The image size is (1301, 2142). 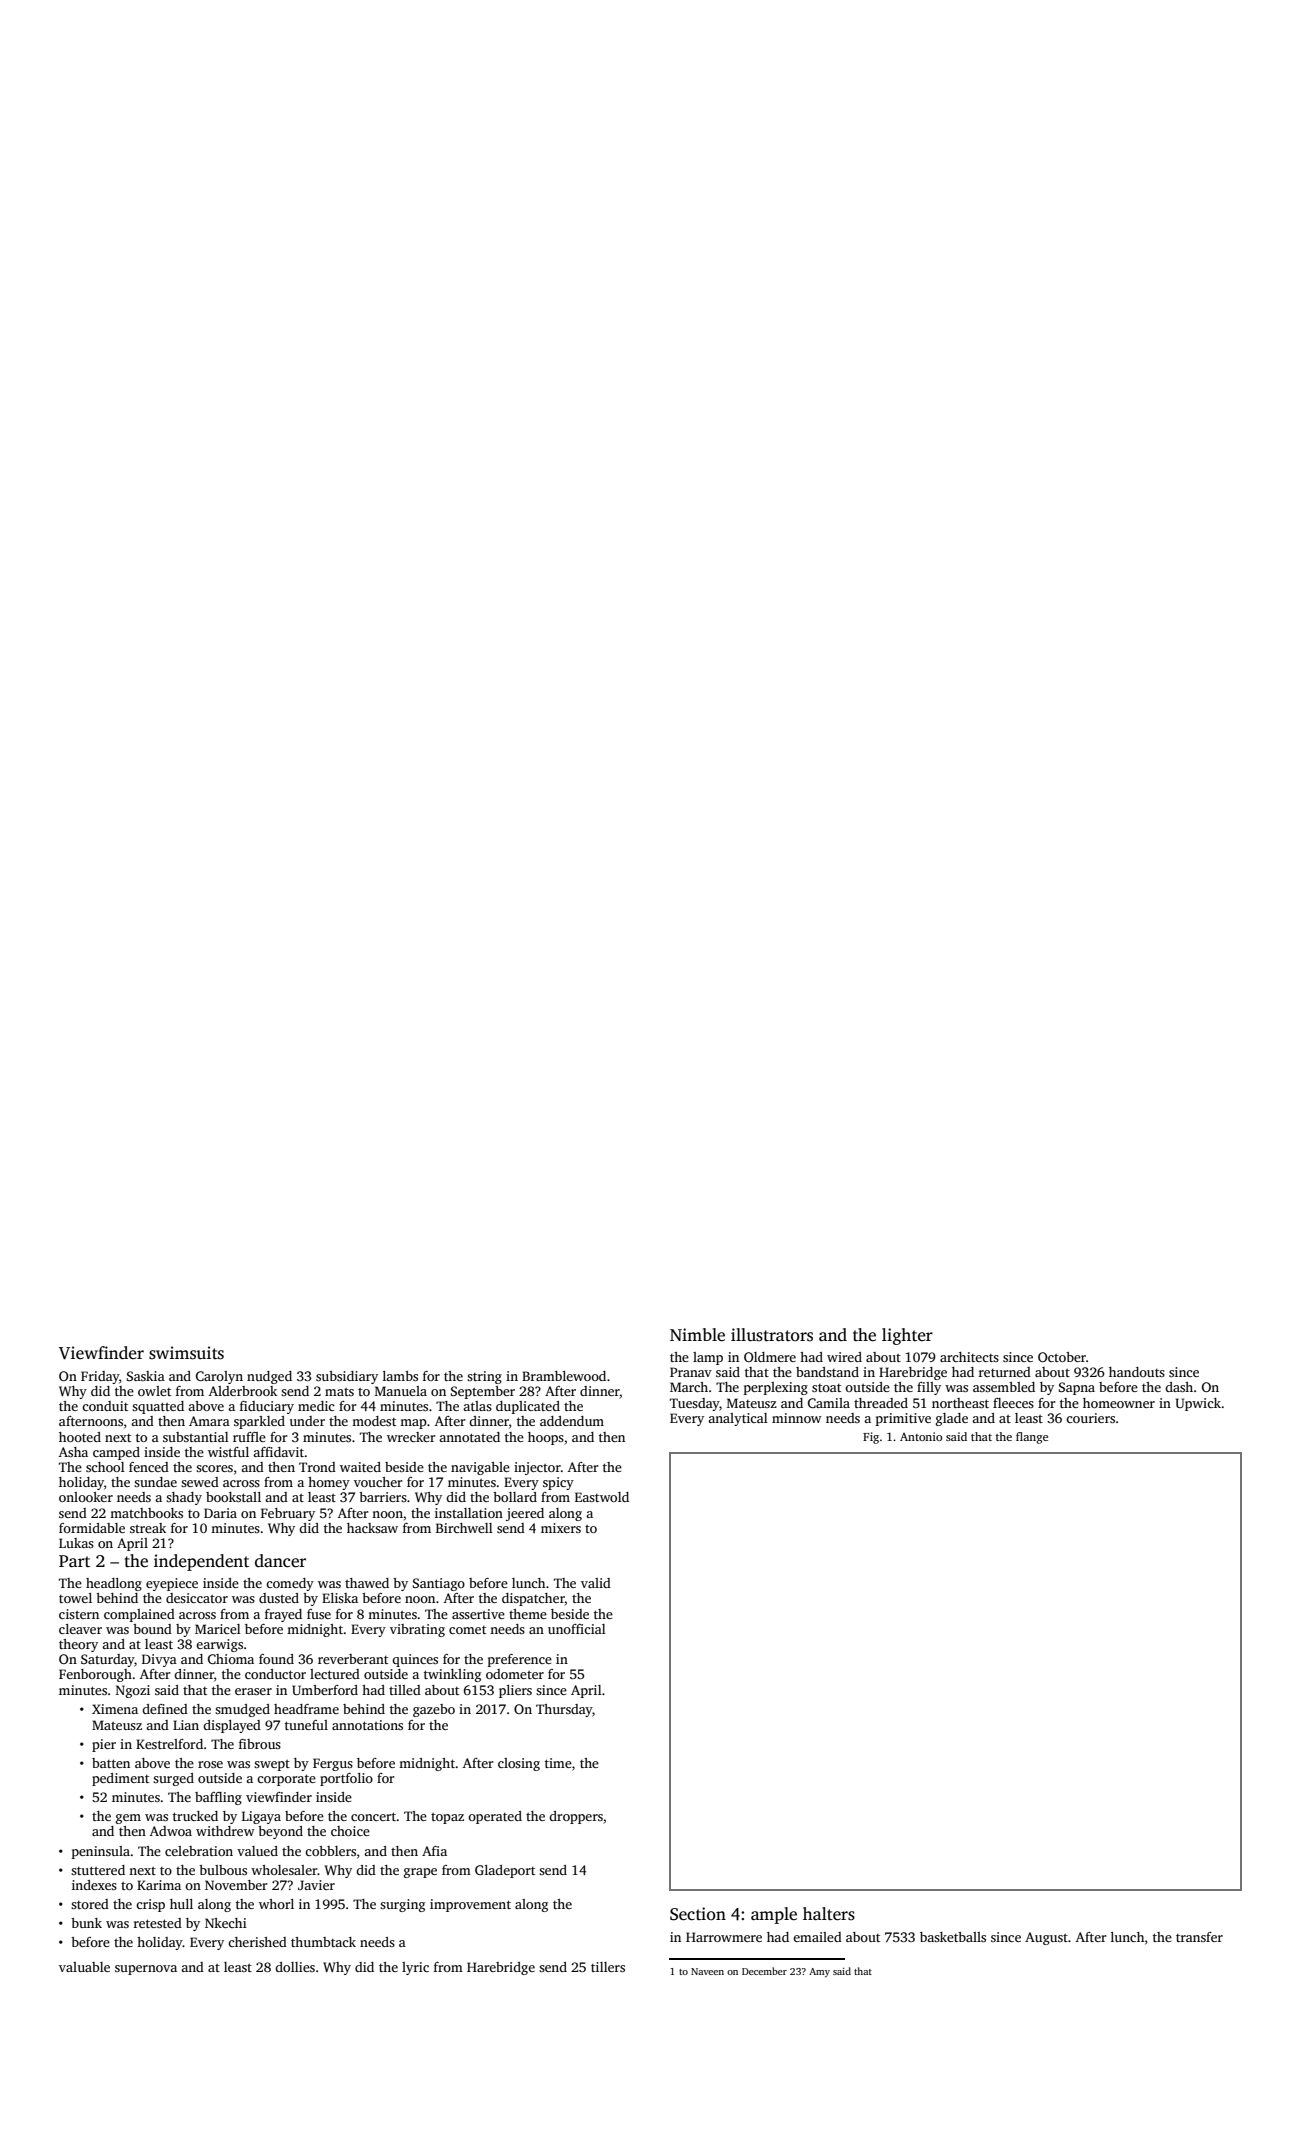 What do you see at coordinates (1032, 1438) in the screenshot?
I see `flange` at bounding box center [1032, 1438].
